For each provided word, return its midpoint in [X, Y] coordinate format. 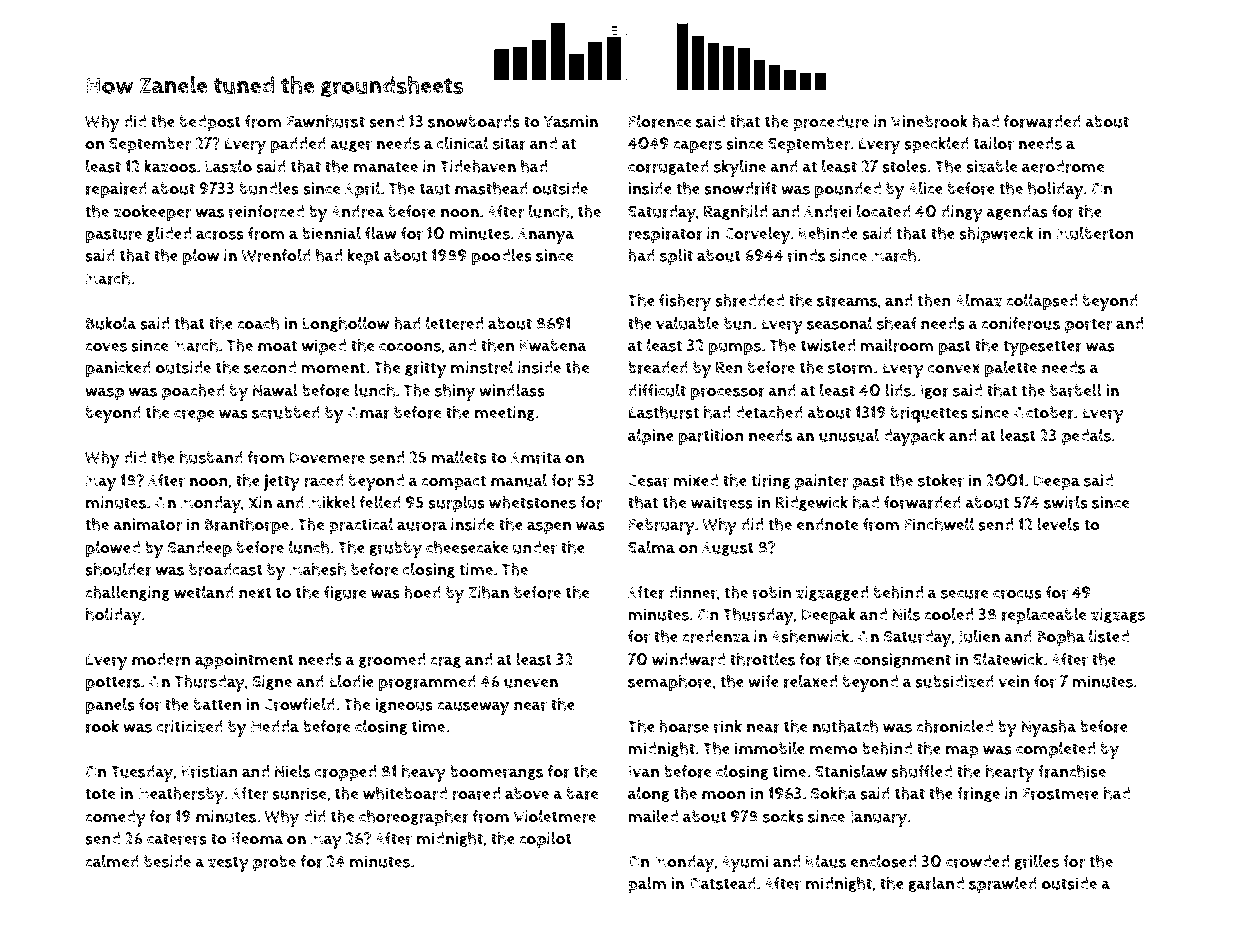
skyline [740, 168]
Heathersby [181, 795]
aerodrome [1063, 166]
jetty [282, 482]
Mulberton [1095, 233]
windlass [512, 390]
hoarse [684, 726]
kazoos [170, 166]
